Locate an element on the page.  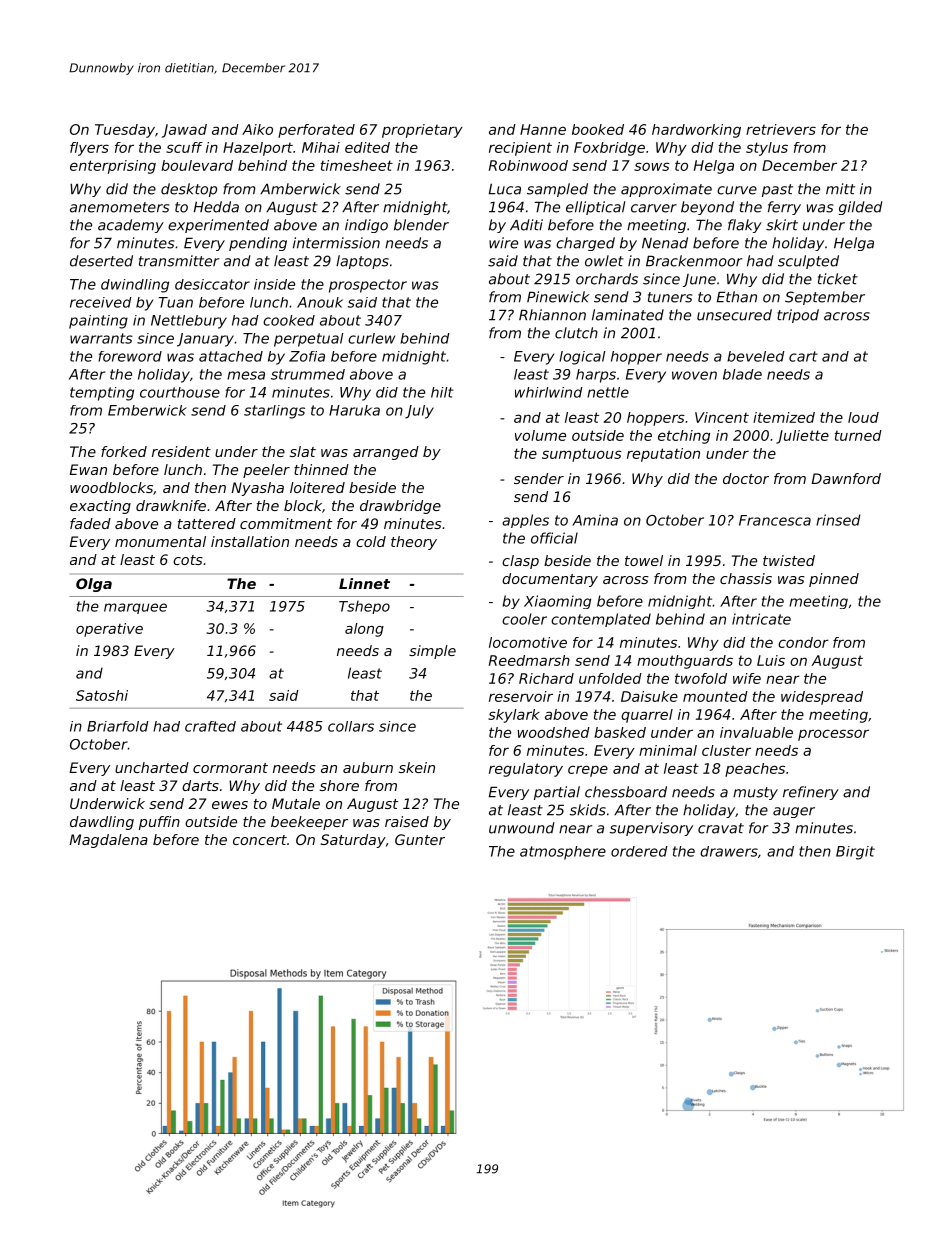
Nyasha is located at coordinates (257, 489).
